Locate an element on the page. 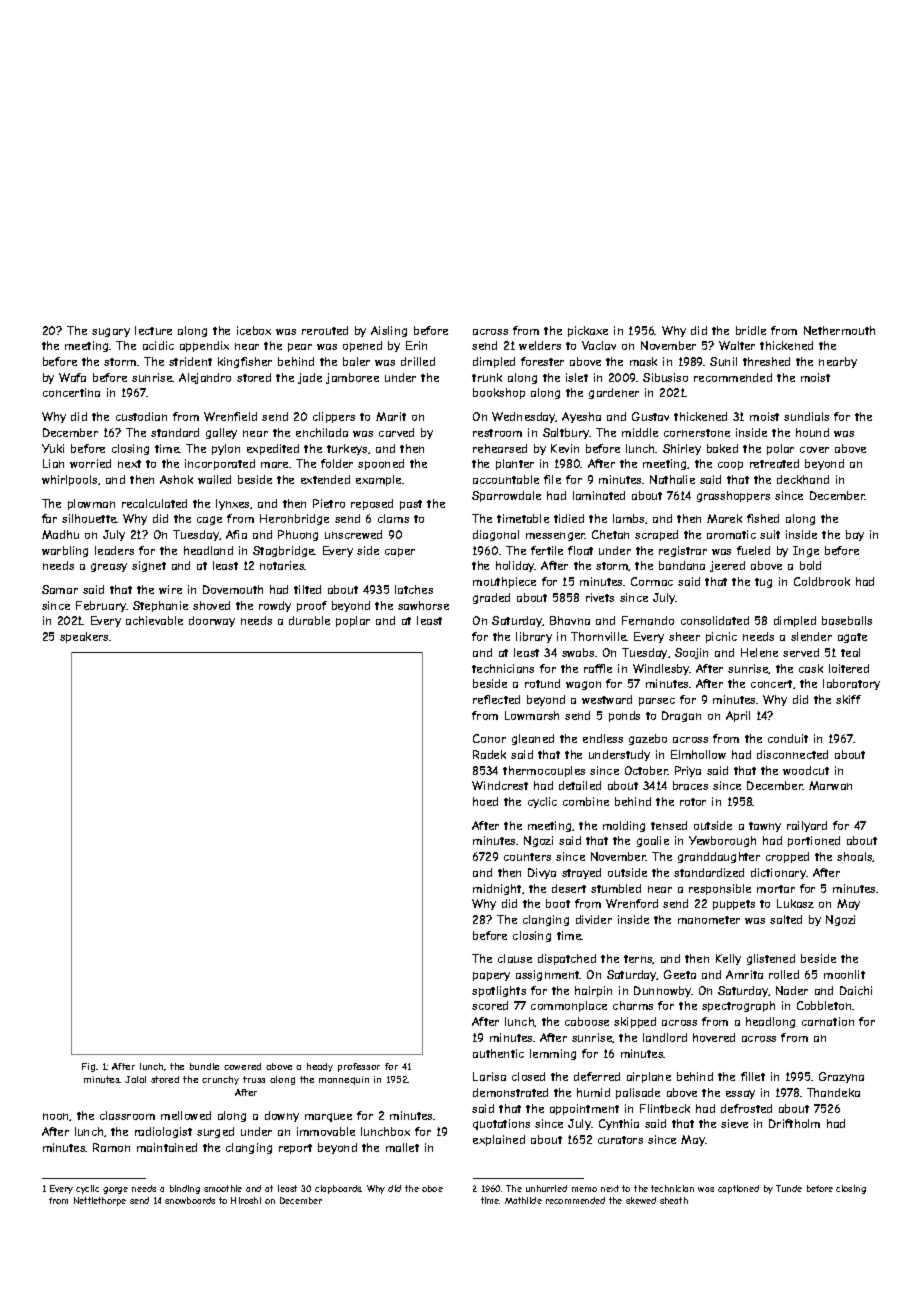 This image has width=924, height=1308. clause is located at coordinates (515, 958).
